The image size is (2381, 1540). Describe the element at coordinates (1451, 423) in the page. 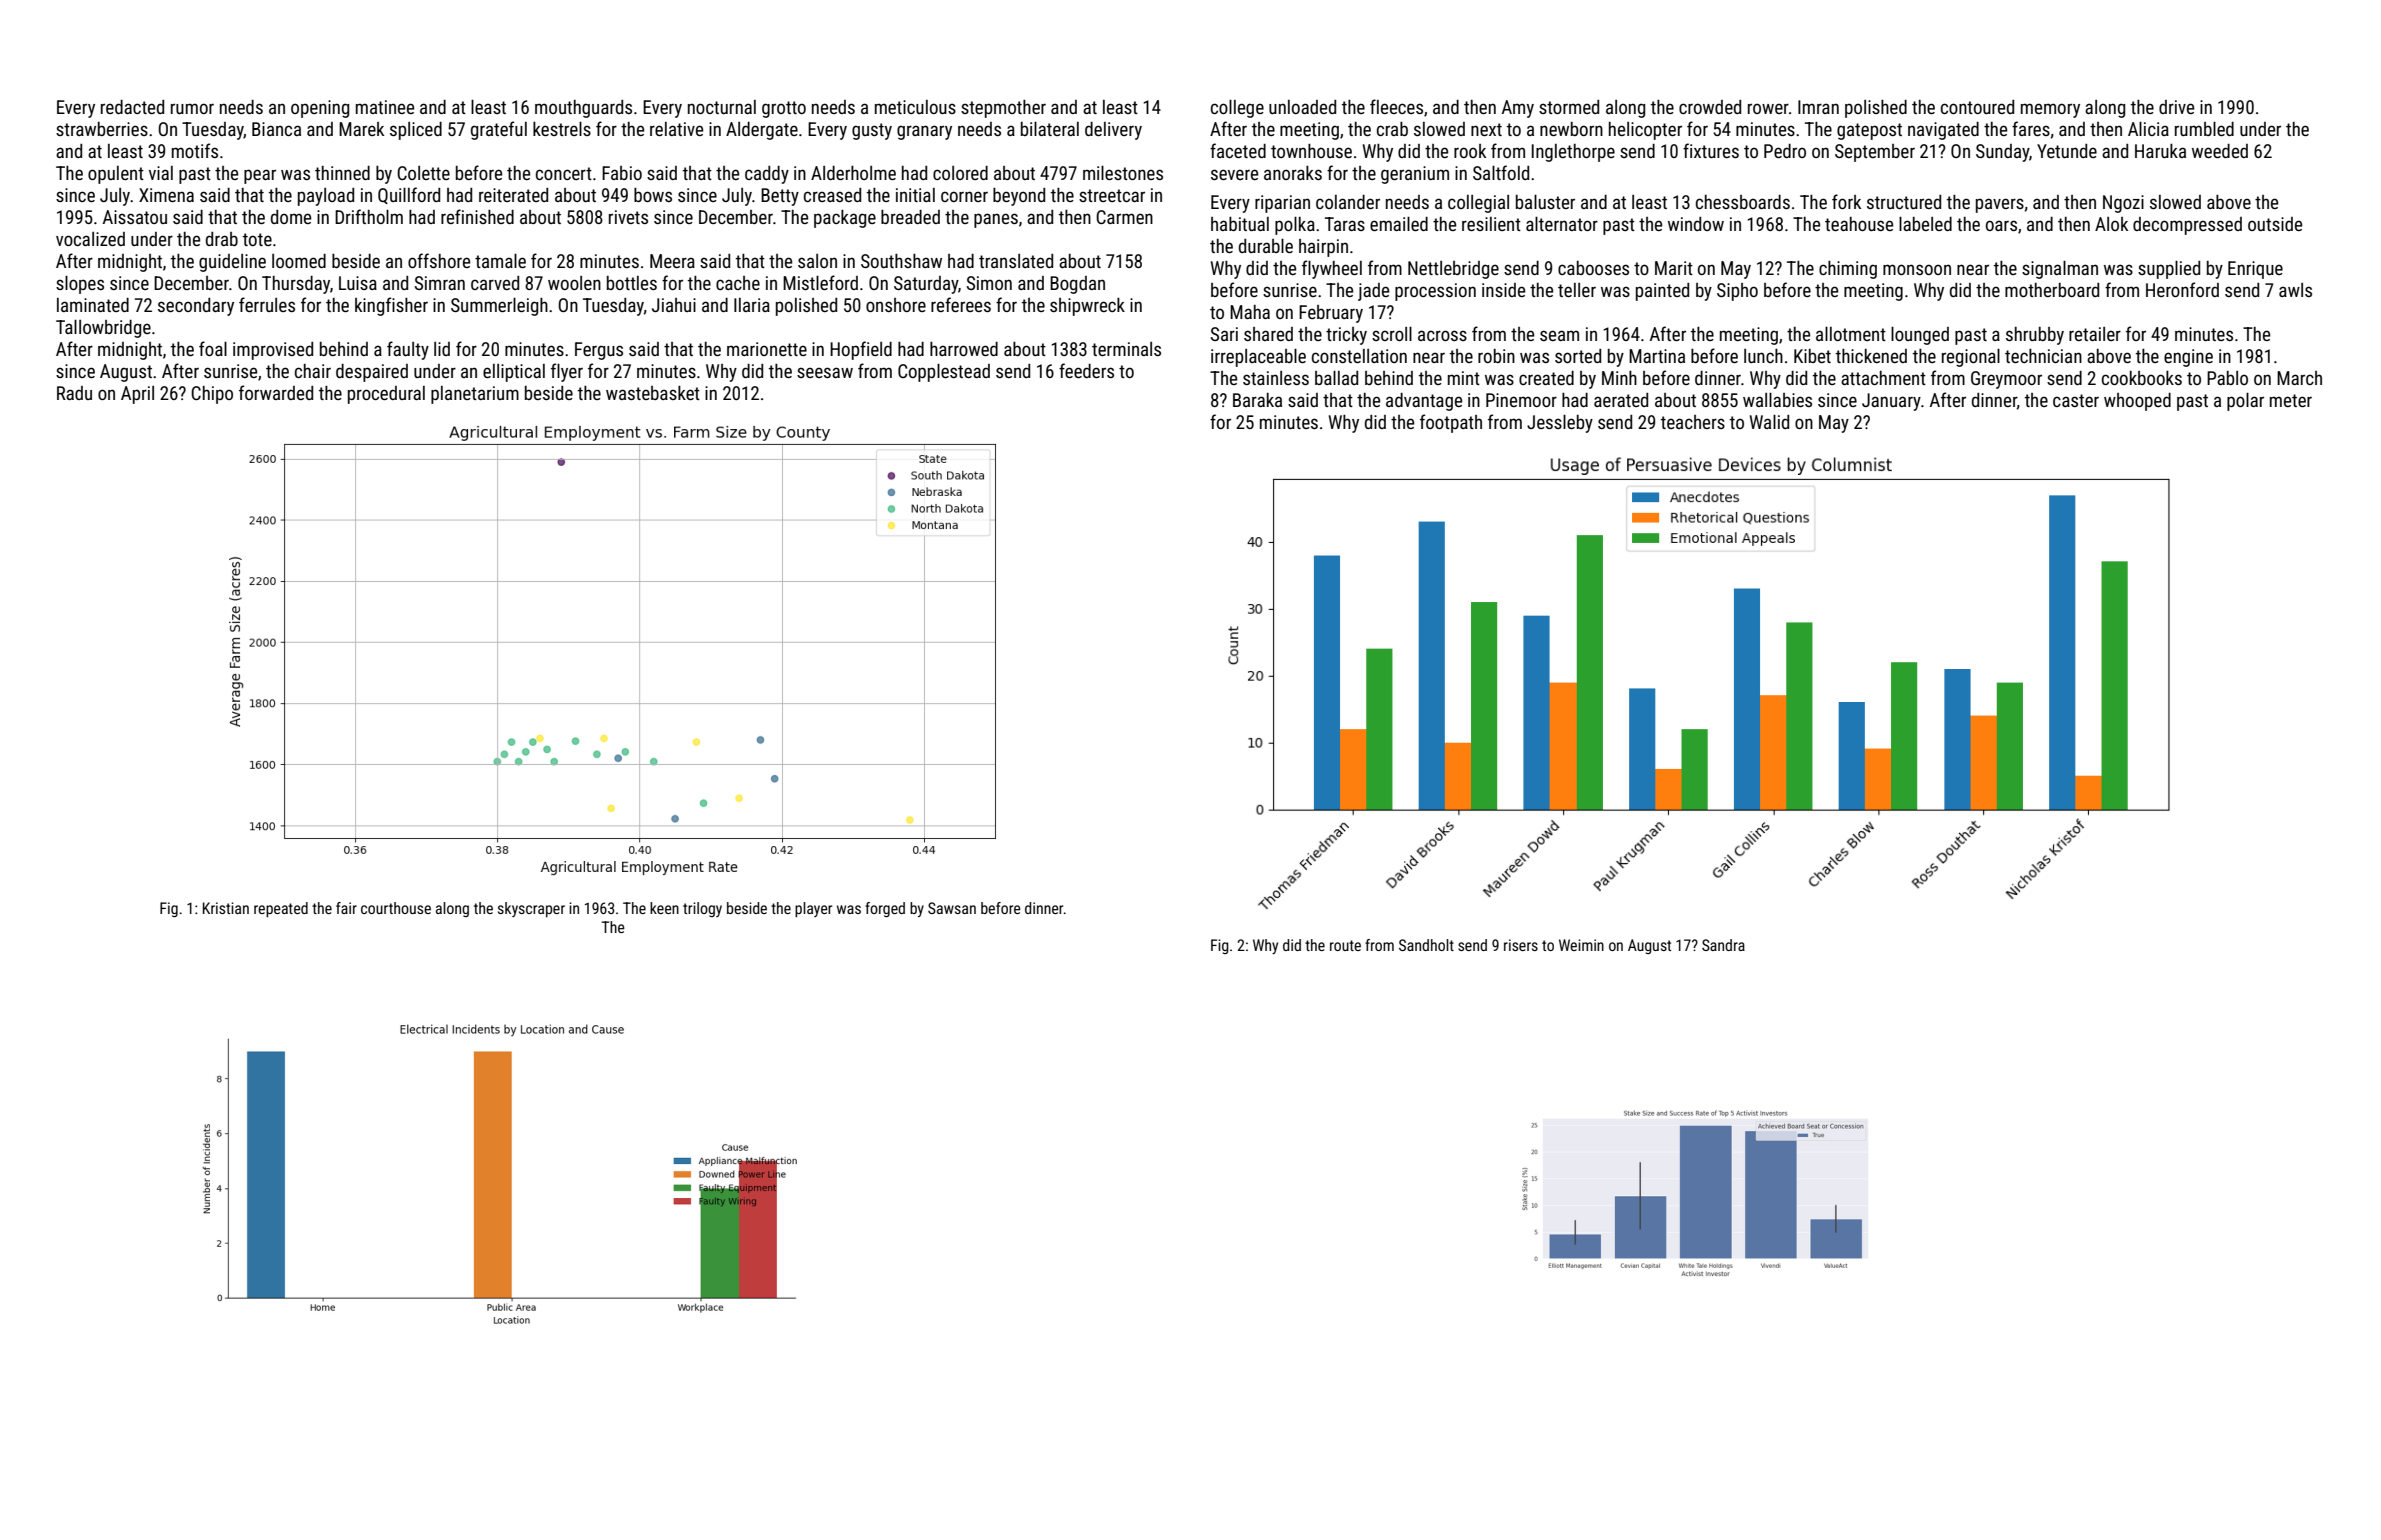

I see `footpath` at that location.
